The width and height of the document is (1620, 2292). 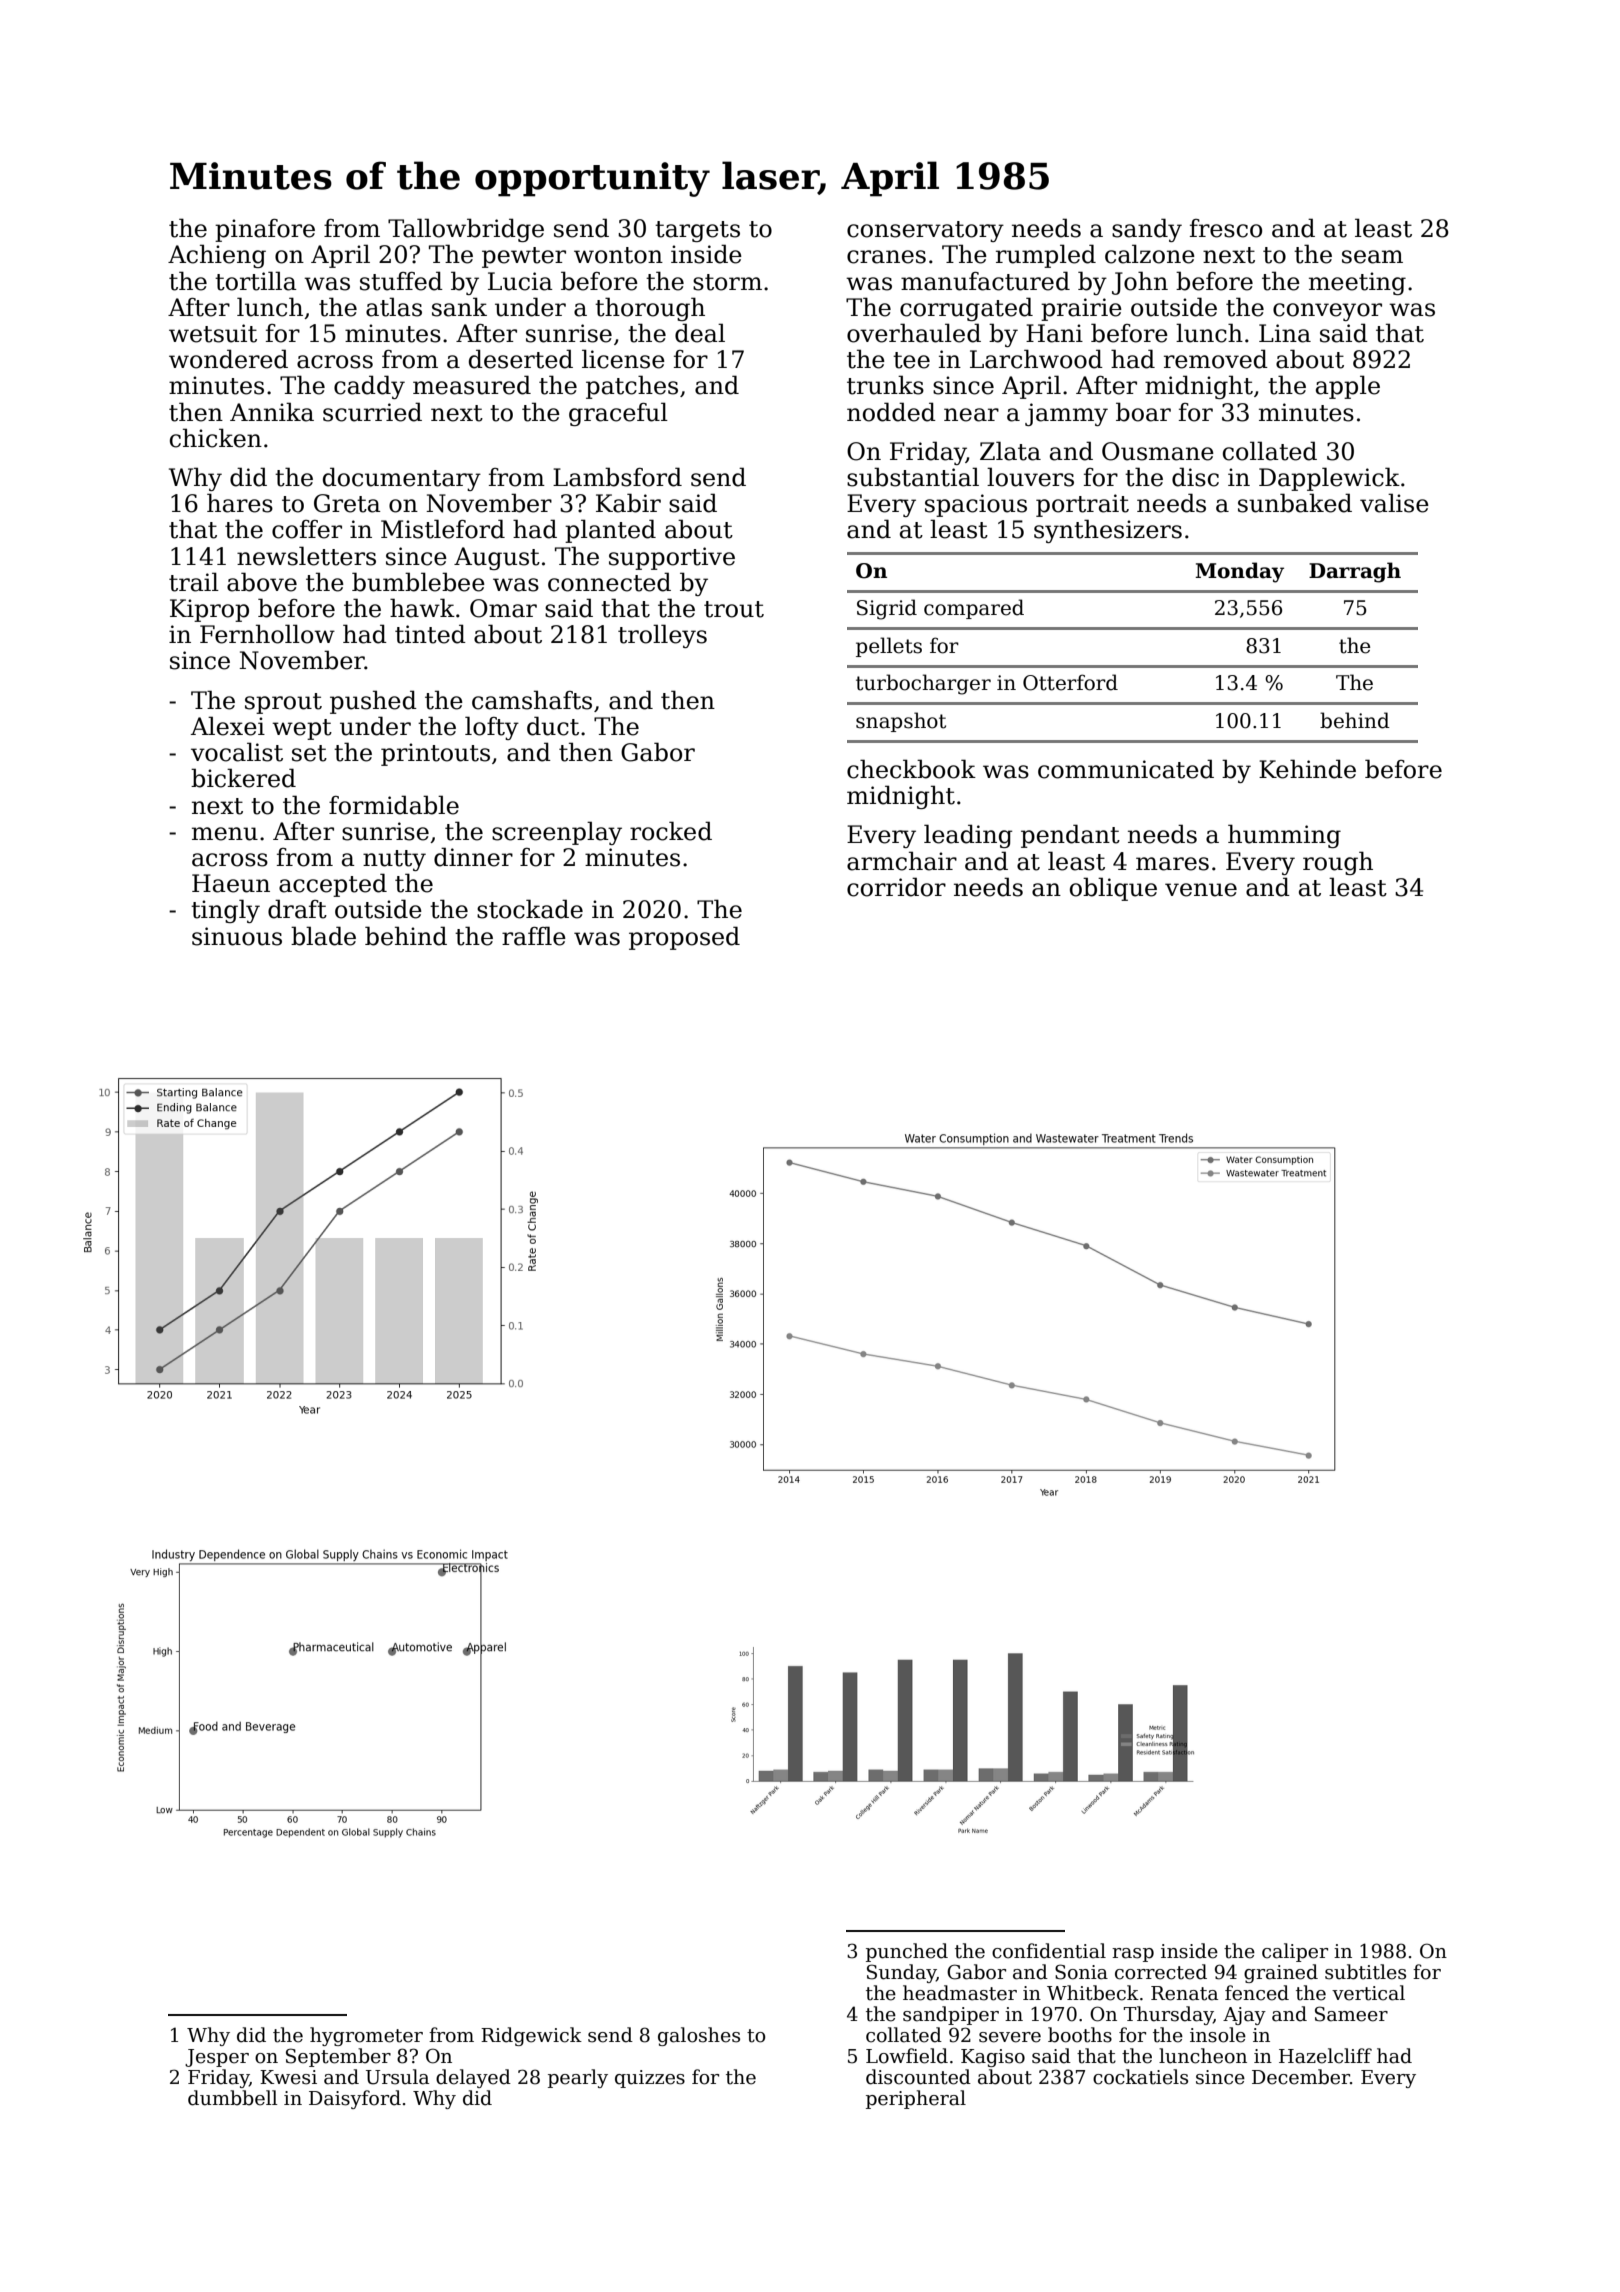 I want to click on stockade, so click(x=530, y=909).
